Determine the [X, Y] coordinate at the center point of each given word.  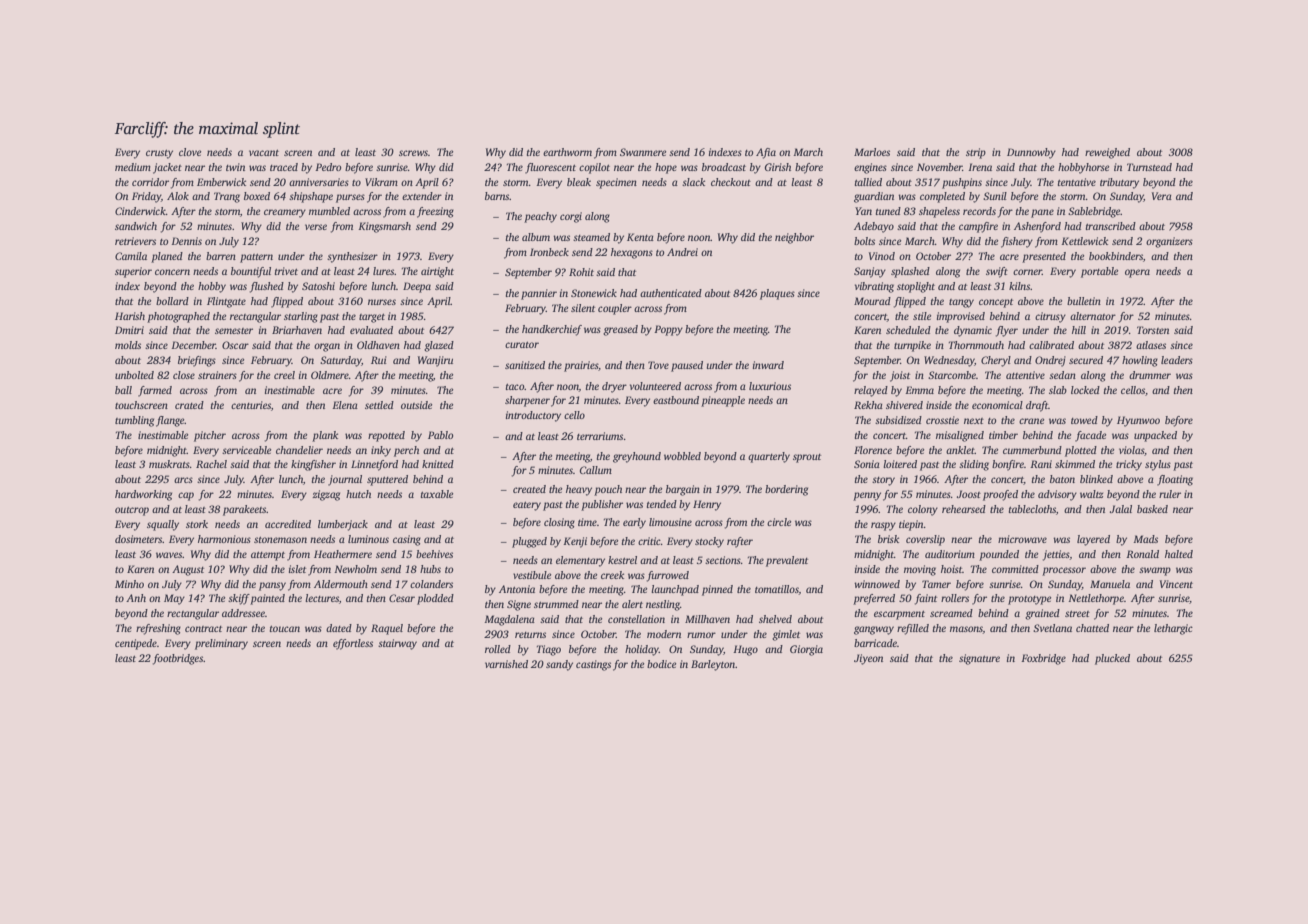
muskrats [169, 464]
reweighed [1107, 153]
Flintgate [226, 302]
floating [1175, 480]
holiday [642, 650]
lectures [322, 598]
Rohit [581, 272]
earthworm [567, 152]
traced [284, 167]
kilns [1019, 286]
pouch [608, 490]
